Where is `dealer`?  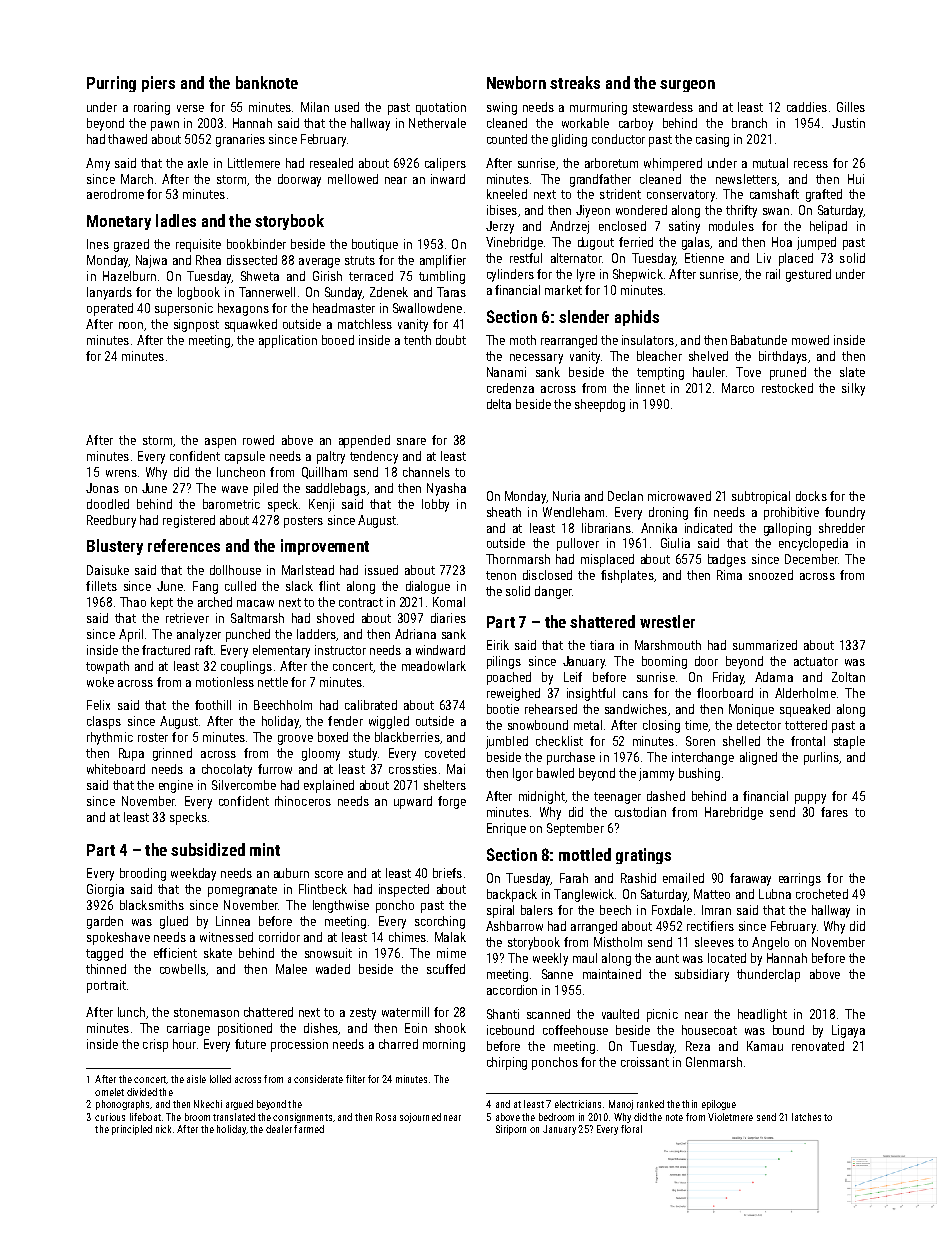 dealer is located at coordinates (279, 1129).
